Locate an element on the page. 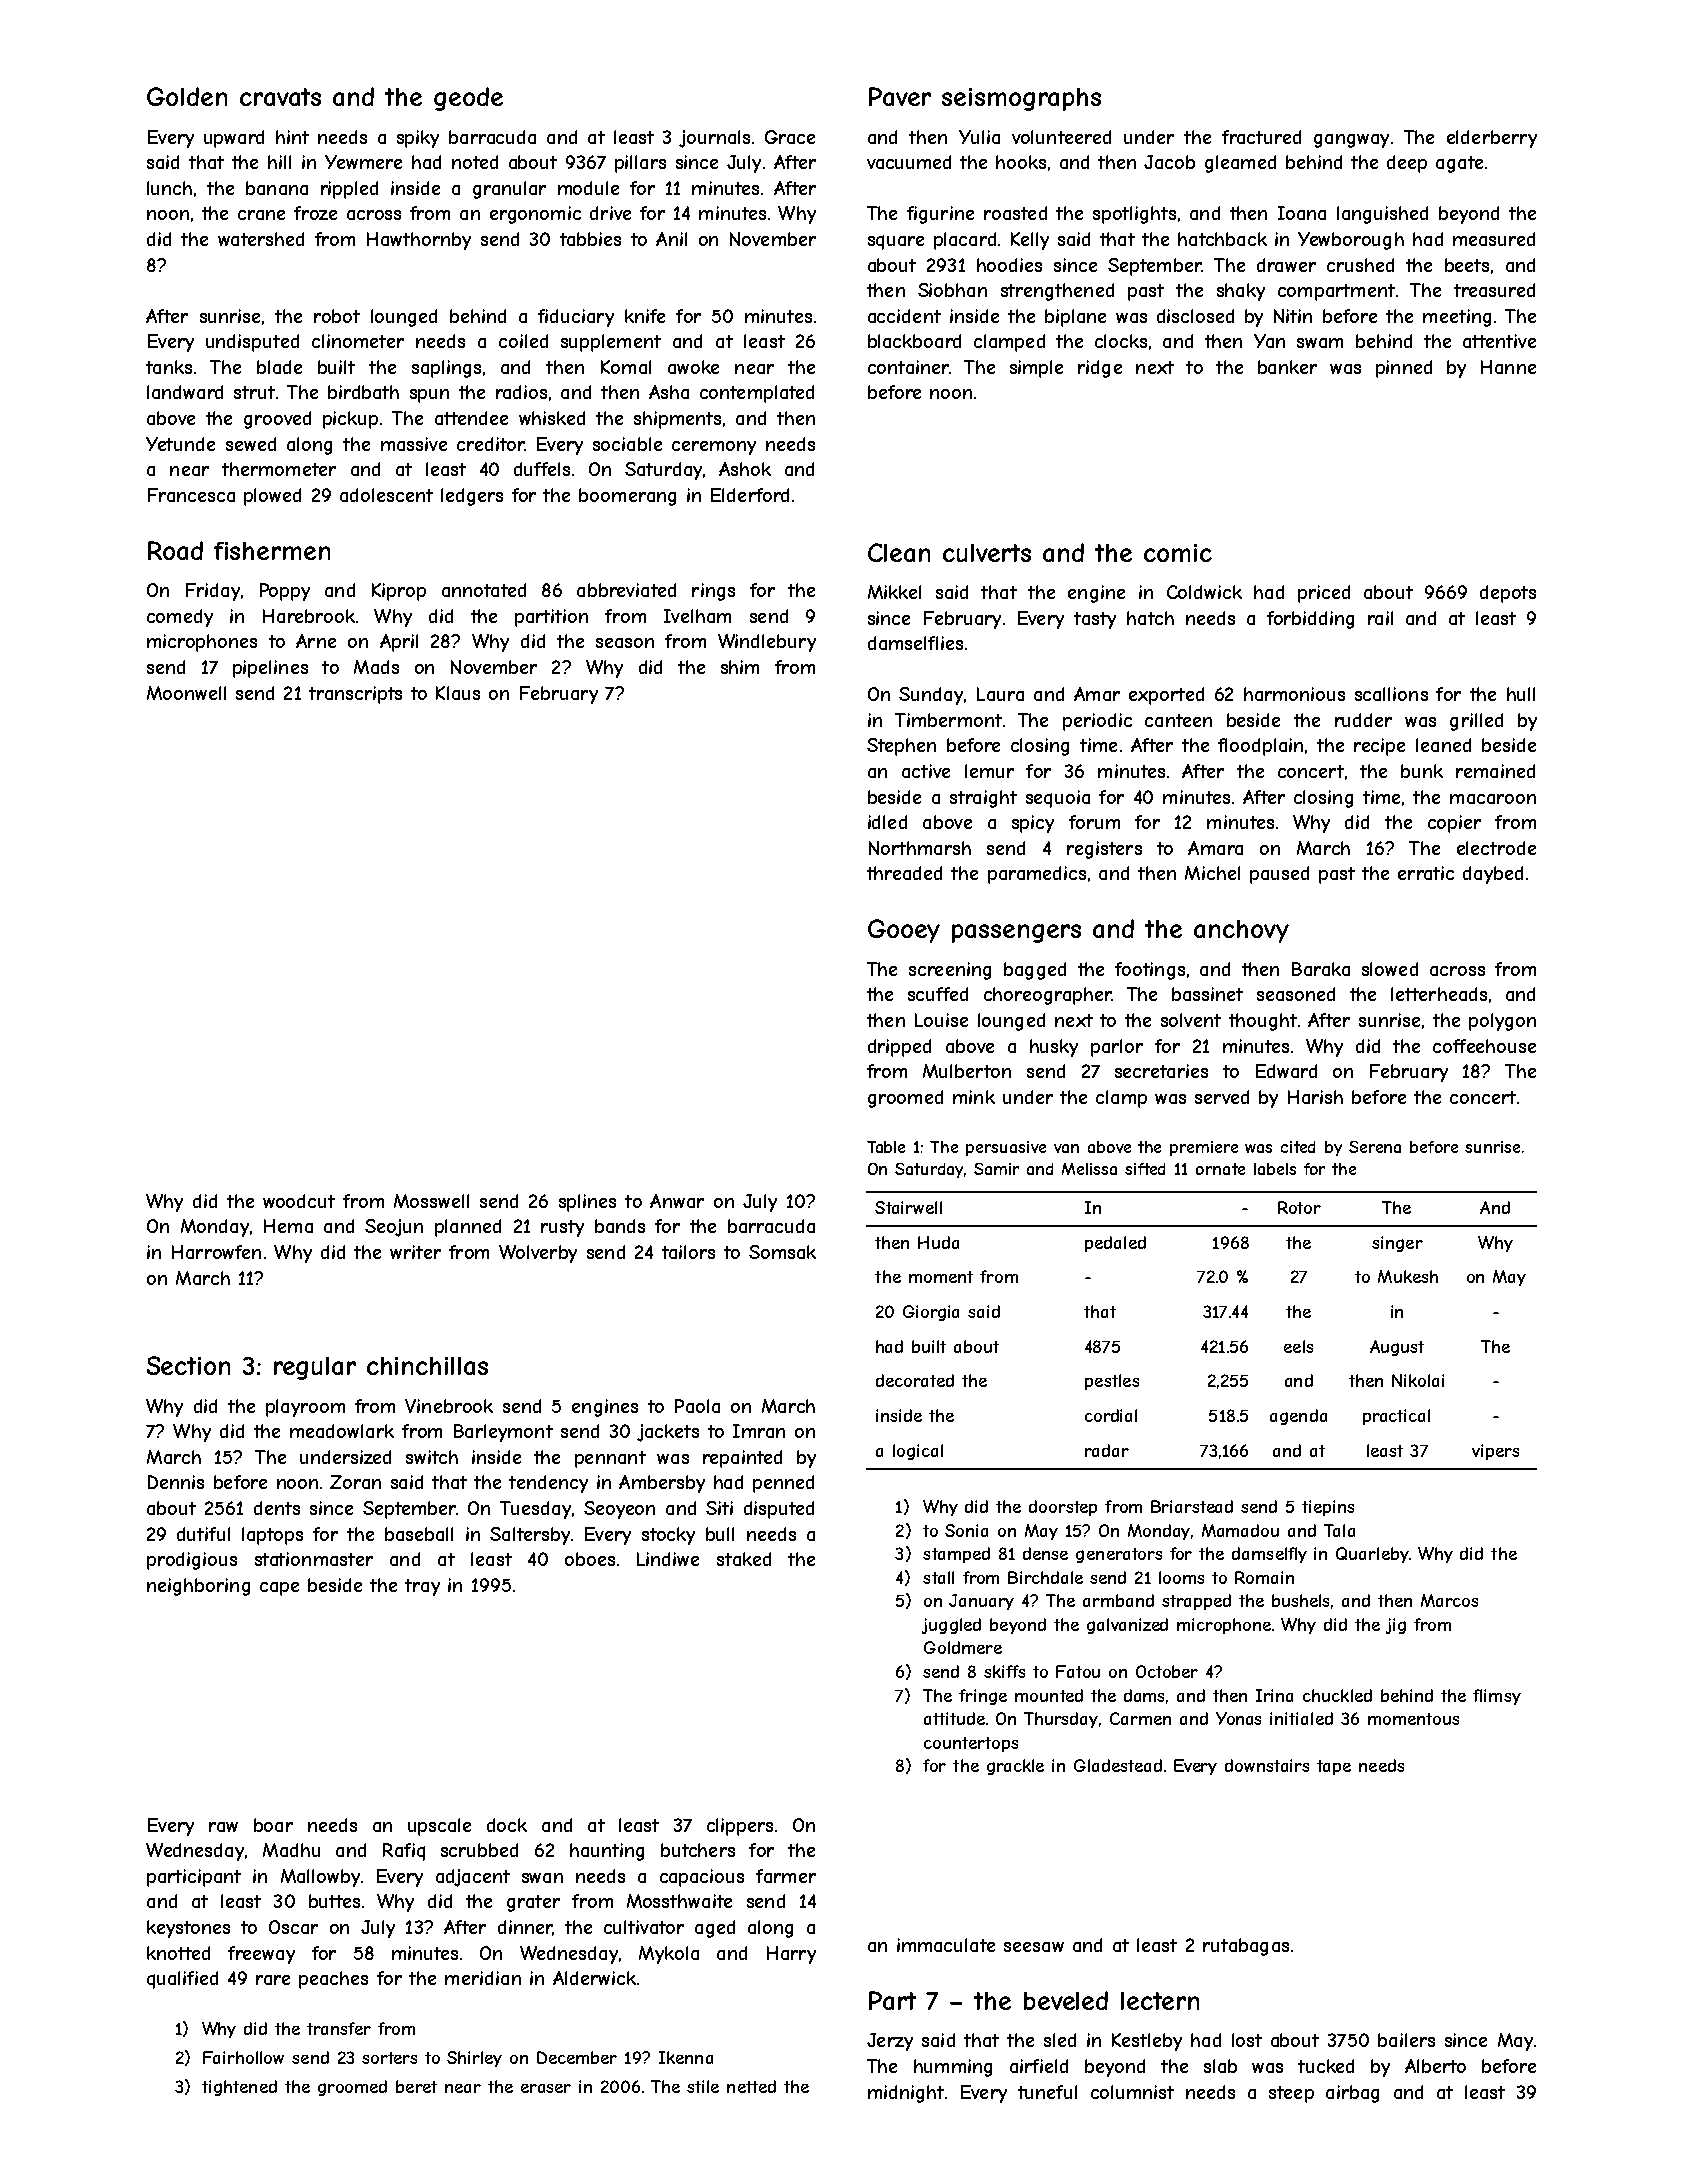 Image resolution: width=1683 pixels, height=2178 pixels. repainted is located at coordinates (742, 1459).
